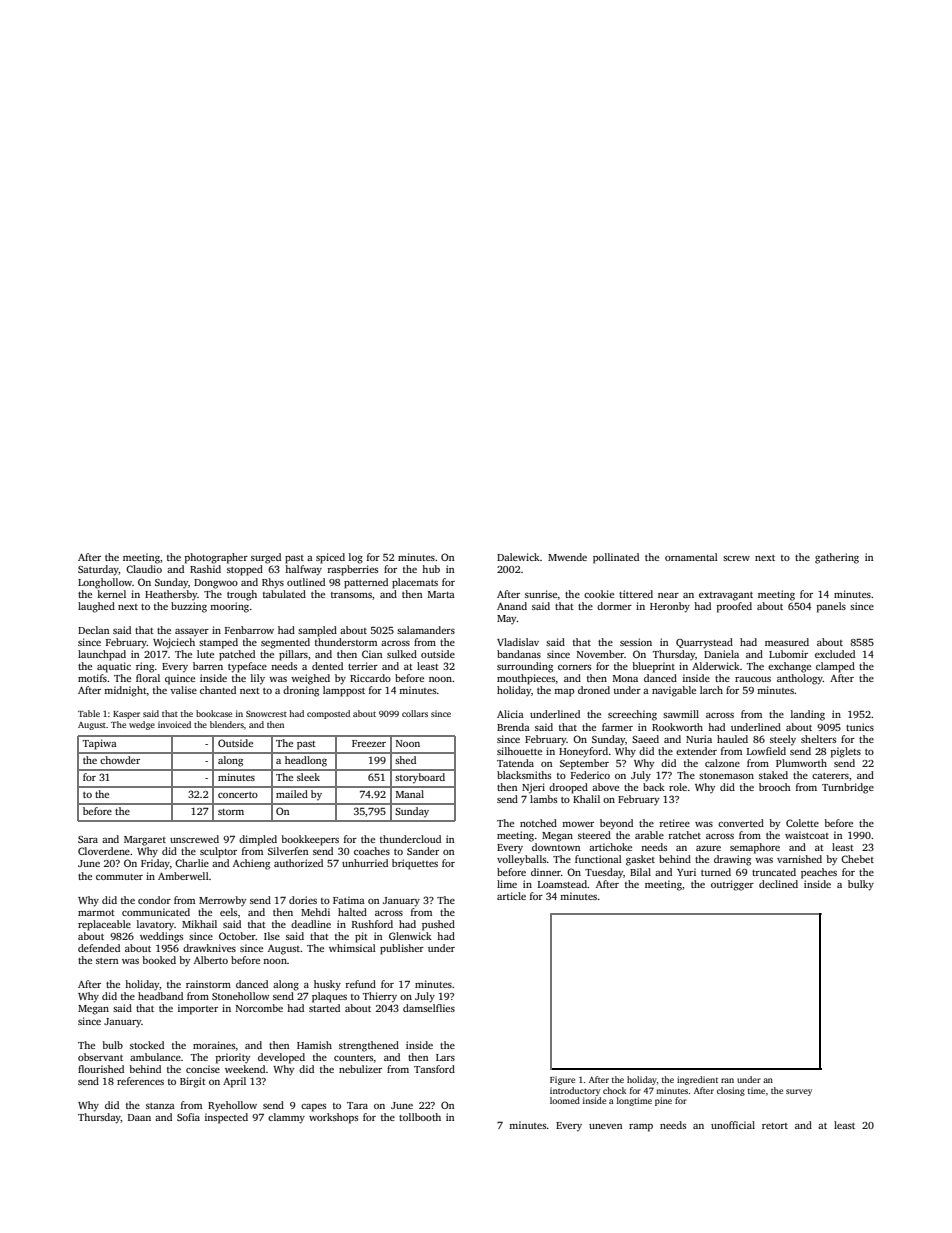 Image resolution: width=952 pixels, height=1233 pixels. I want to click on Alicia, so click(510, 714).
